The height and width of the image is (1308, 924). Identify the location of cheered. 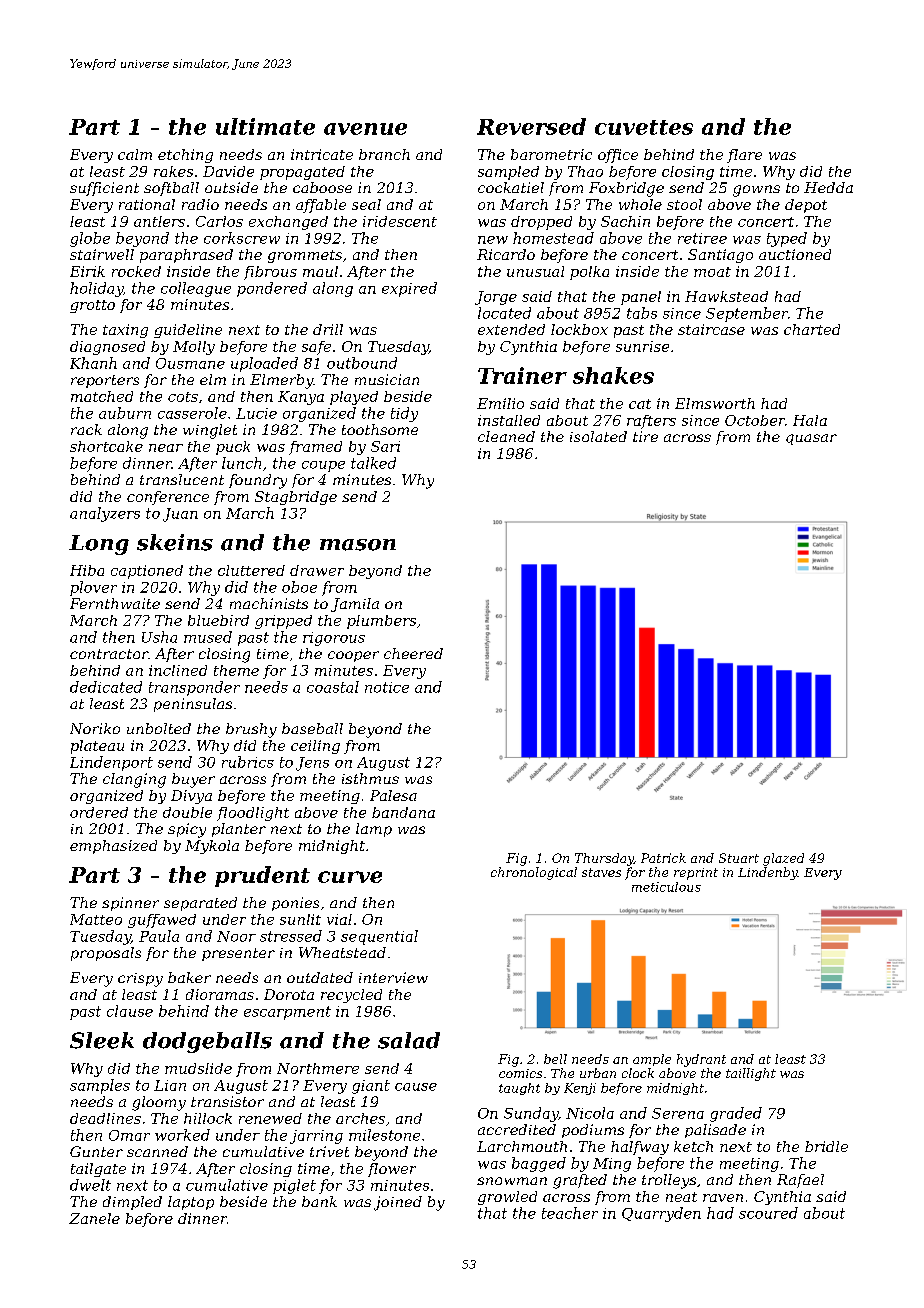
(413, 653).
